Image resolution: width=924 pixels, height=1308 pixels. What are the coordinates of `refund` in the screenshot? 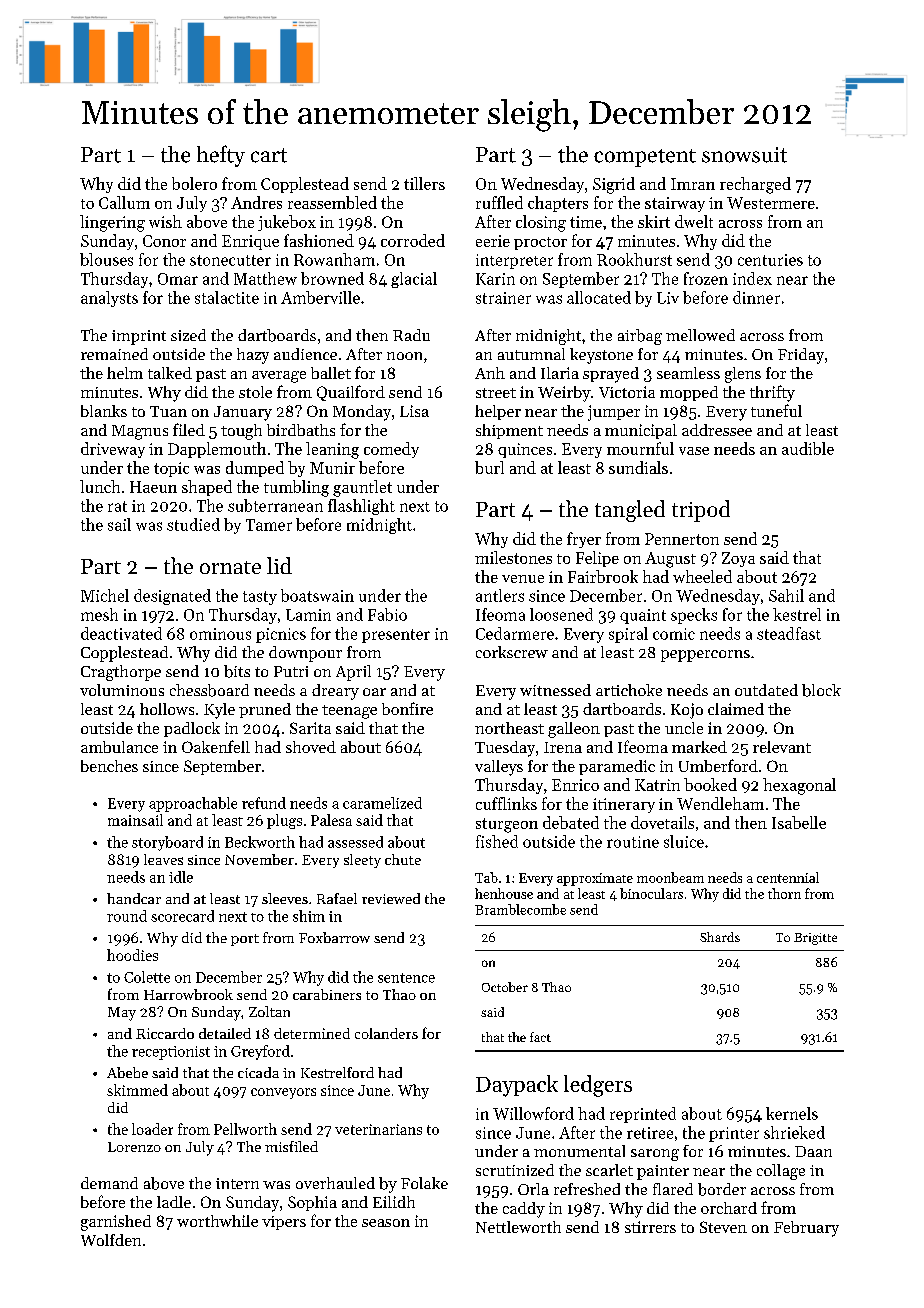 It's located at (264, 803).
